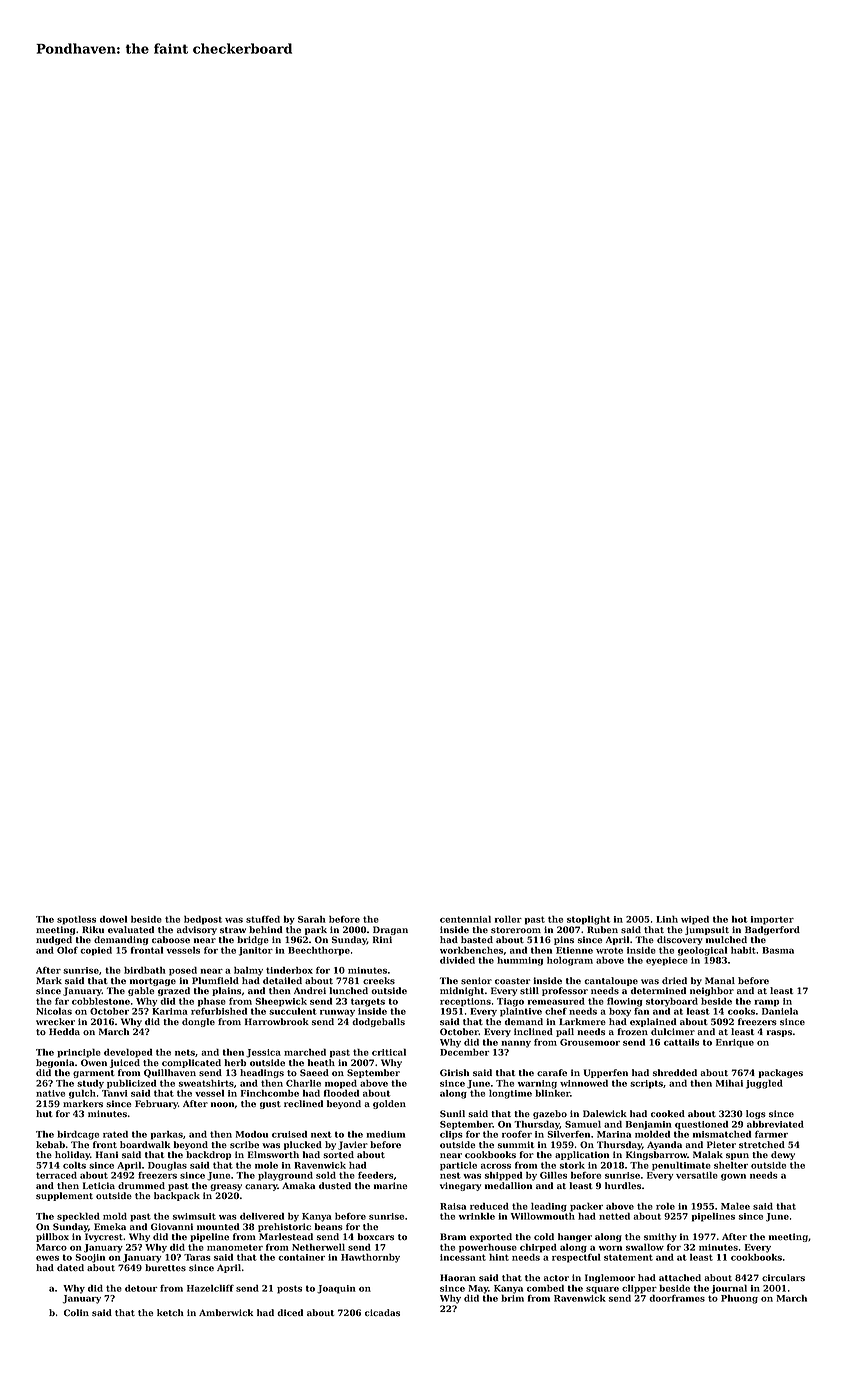 The image size is (849, 1400). Describe the element at coordinates (76, 1312) in the screenshot. I see `Colin` at that location.
